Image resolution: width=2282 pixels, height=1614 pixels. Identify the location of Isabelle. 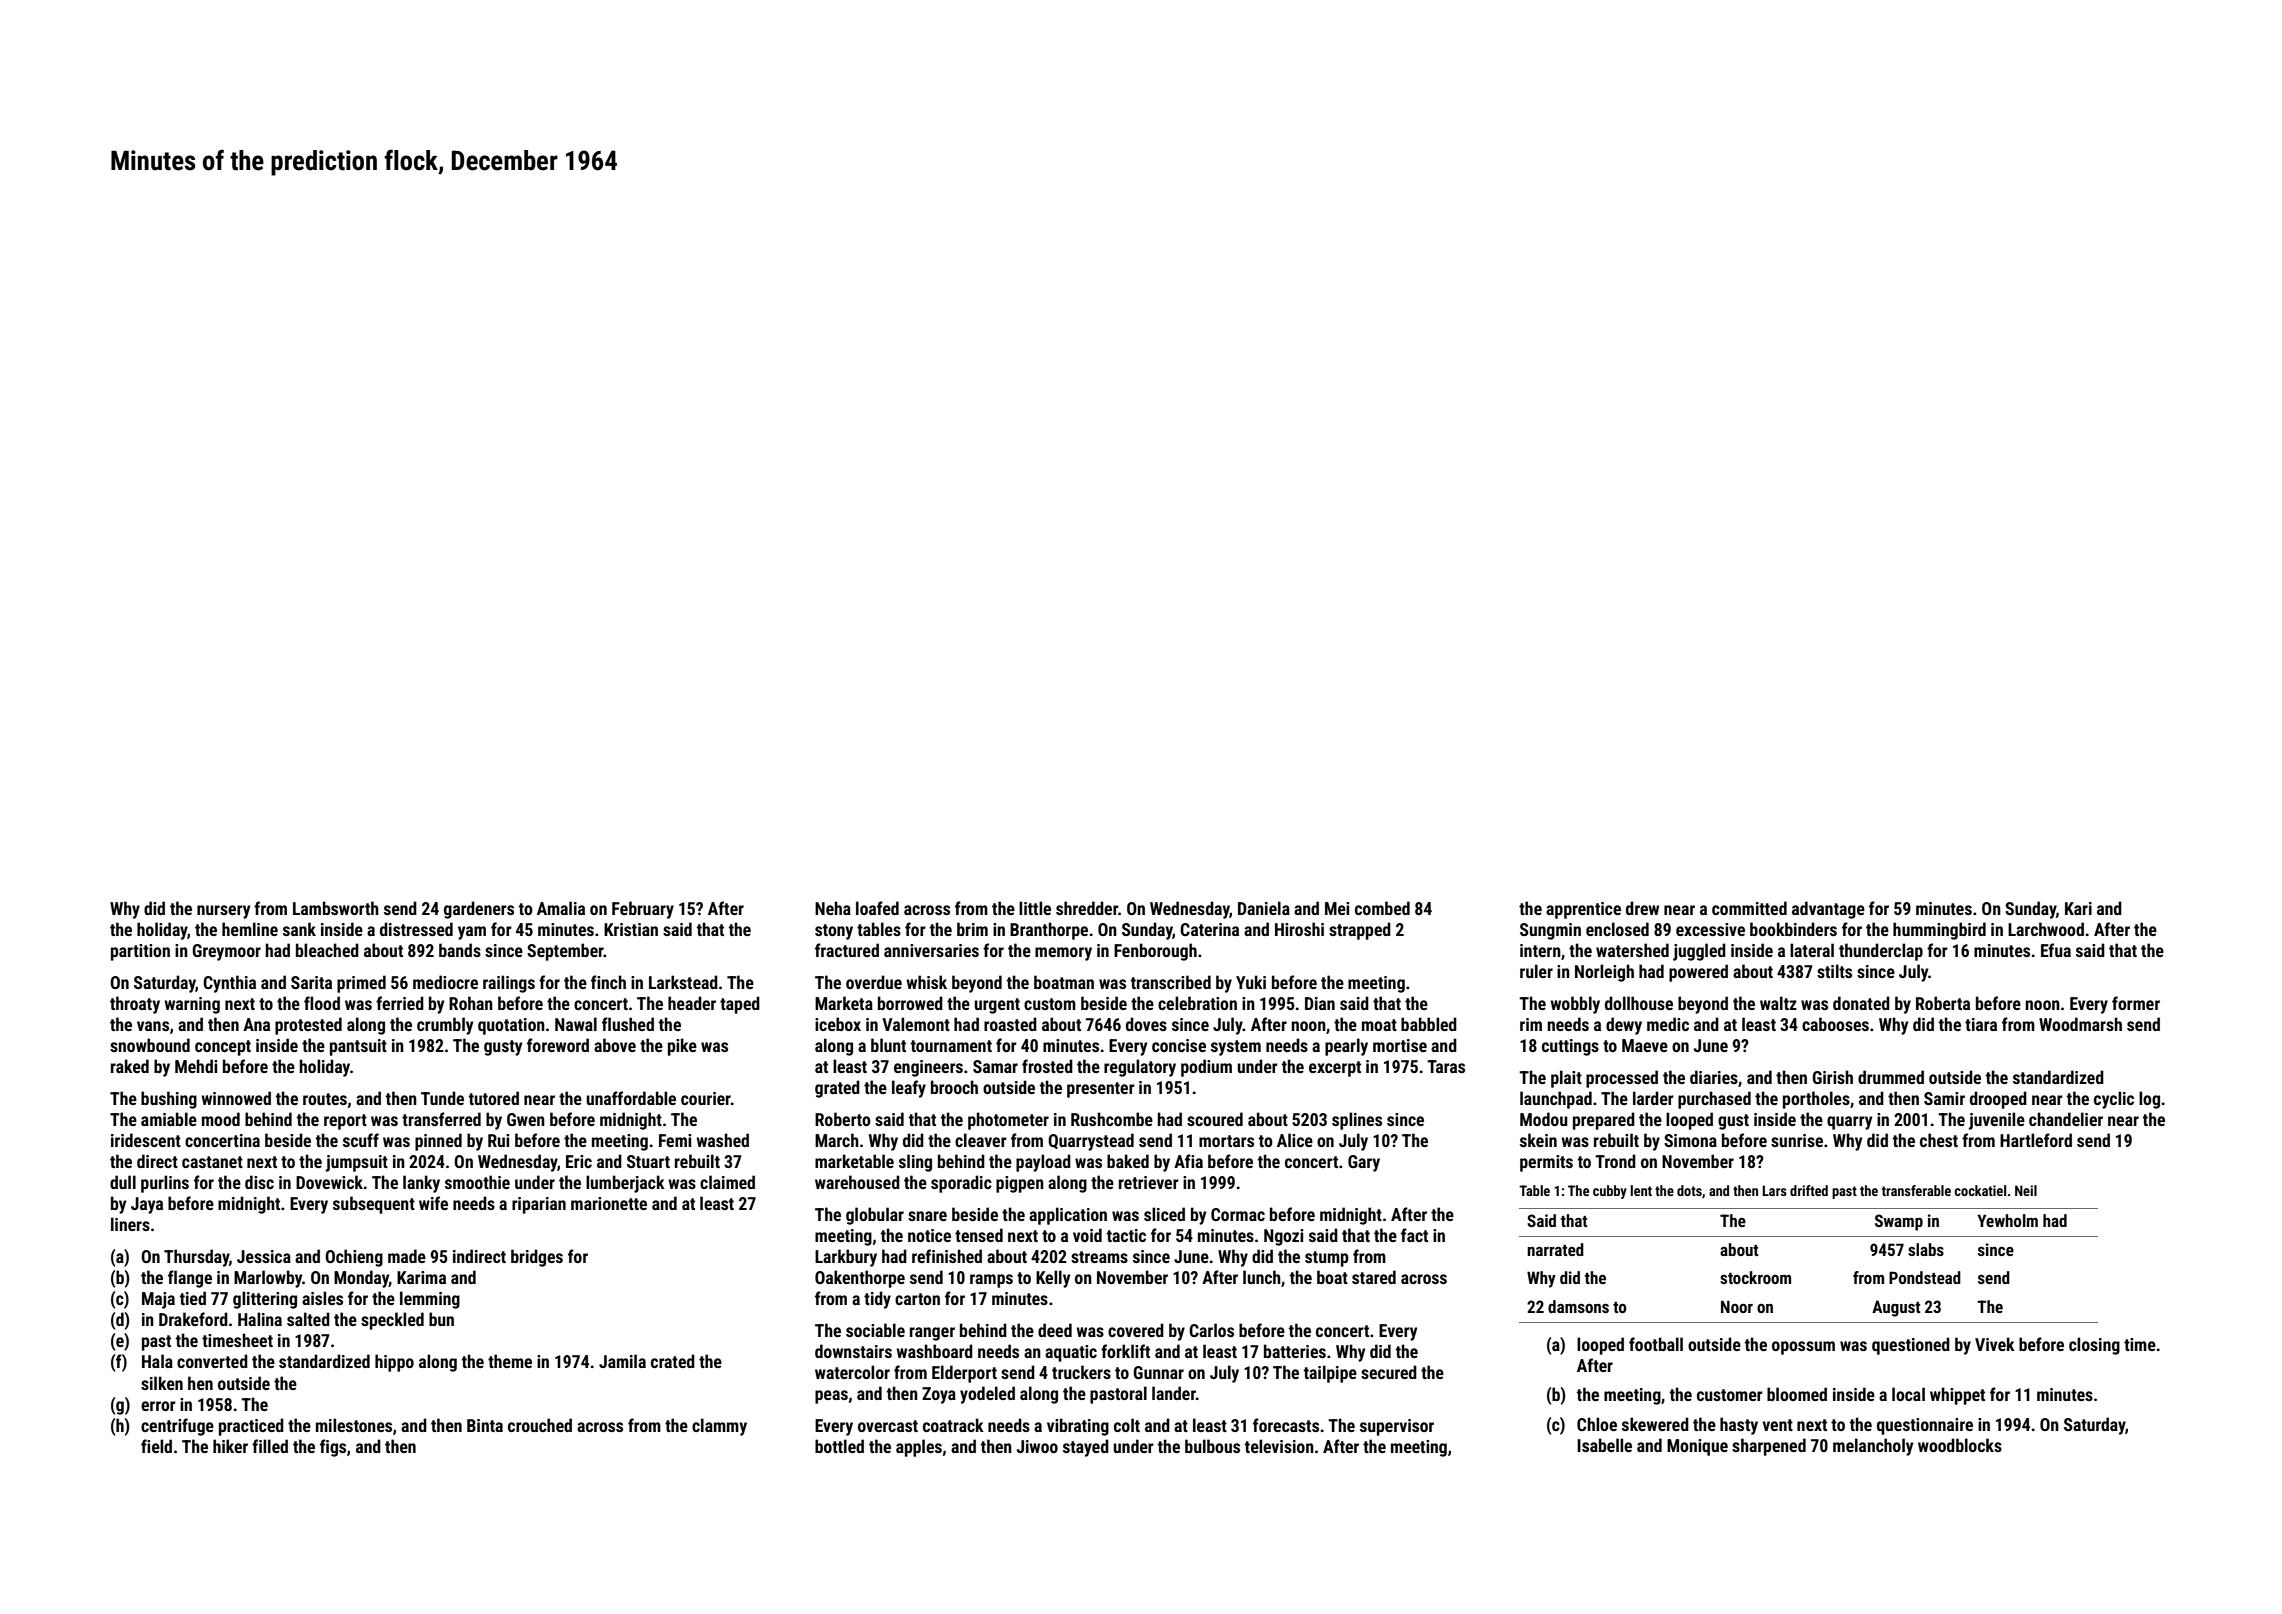
(1604, 1445).
